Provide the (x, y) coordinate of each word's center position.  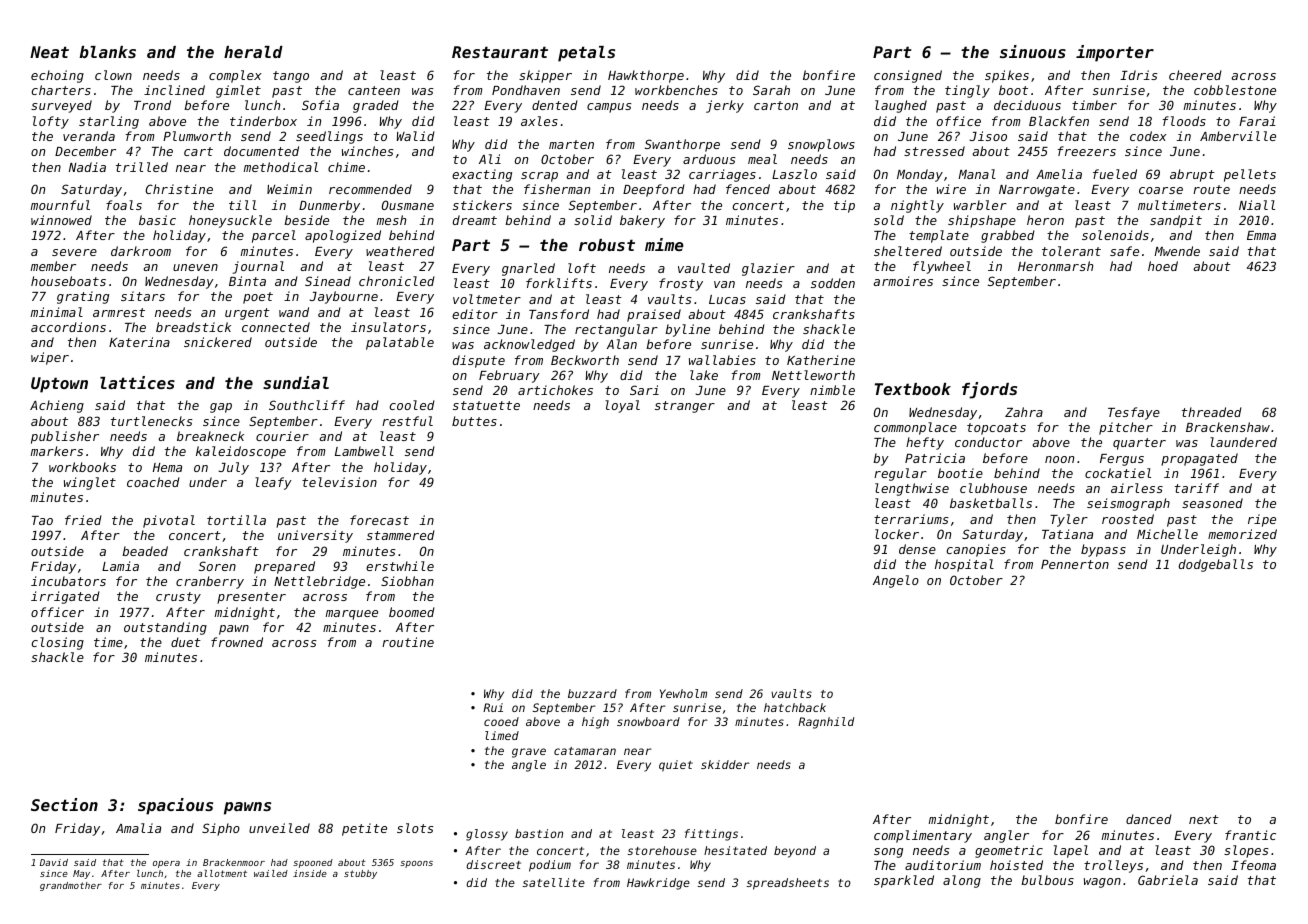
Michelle (1167, 534)
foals (124, 205)
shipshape (982, 221)
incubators (68, 581)
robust (607, 245)
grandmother (71, 886)
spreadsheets (788, 884)
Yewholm (683, 693)
